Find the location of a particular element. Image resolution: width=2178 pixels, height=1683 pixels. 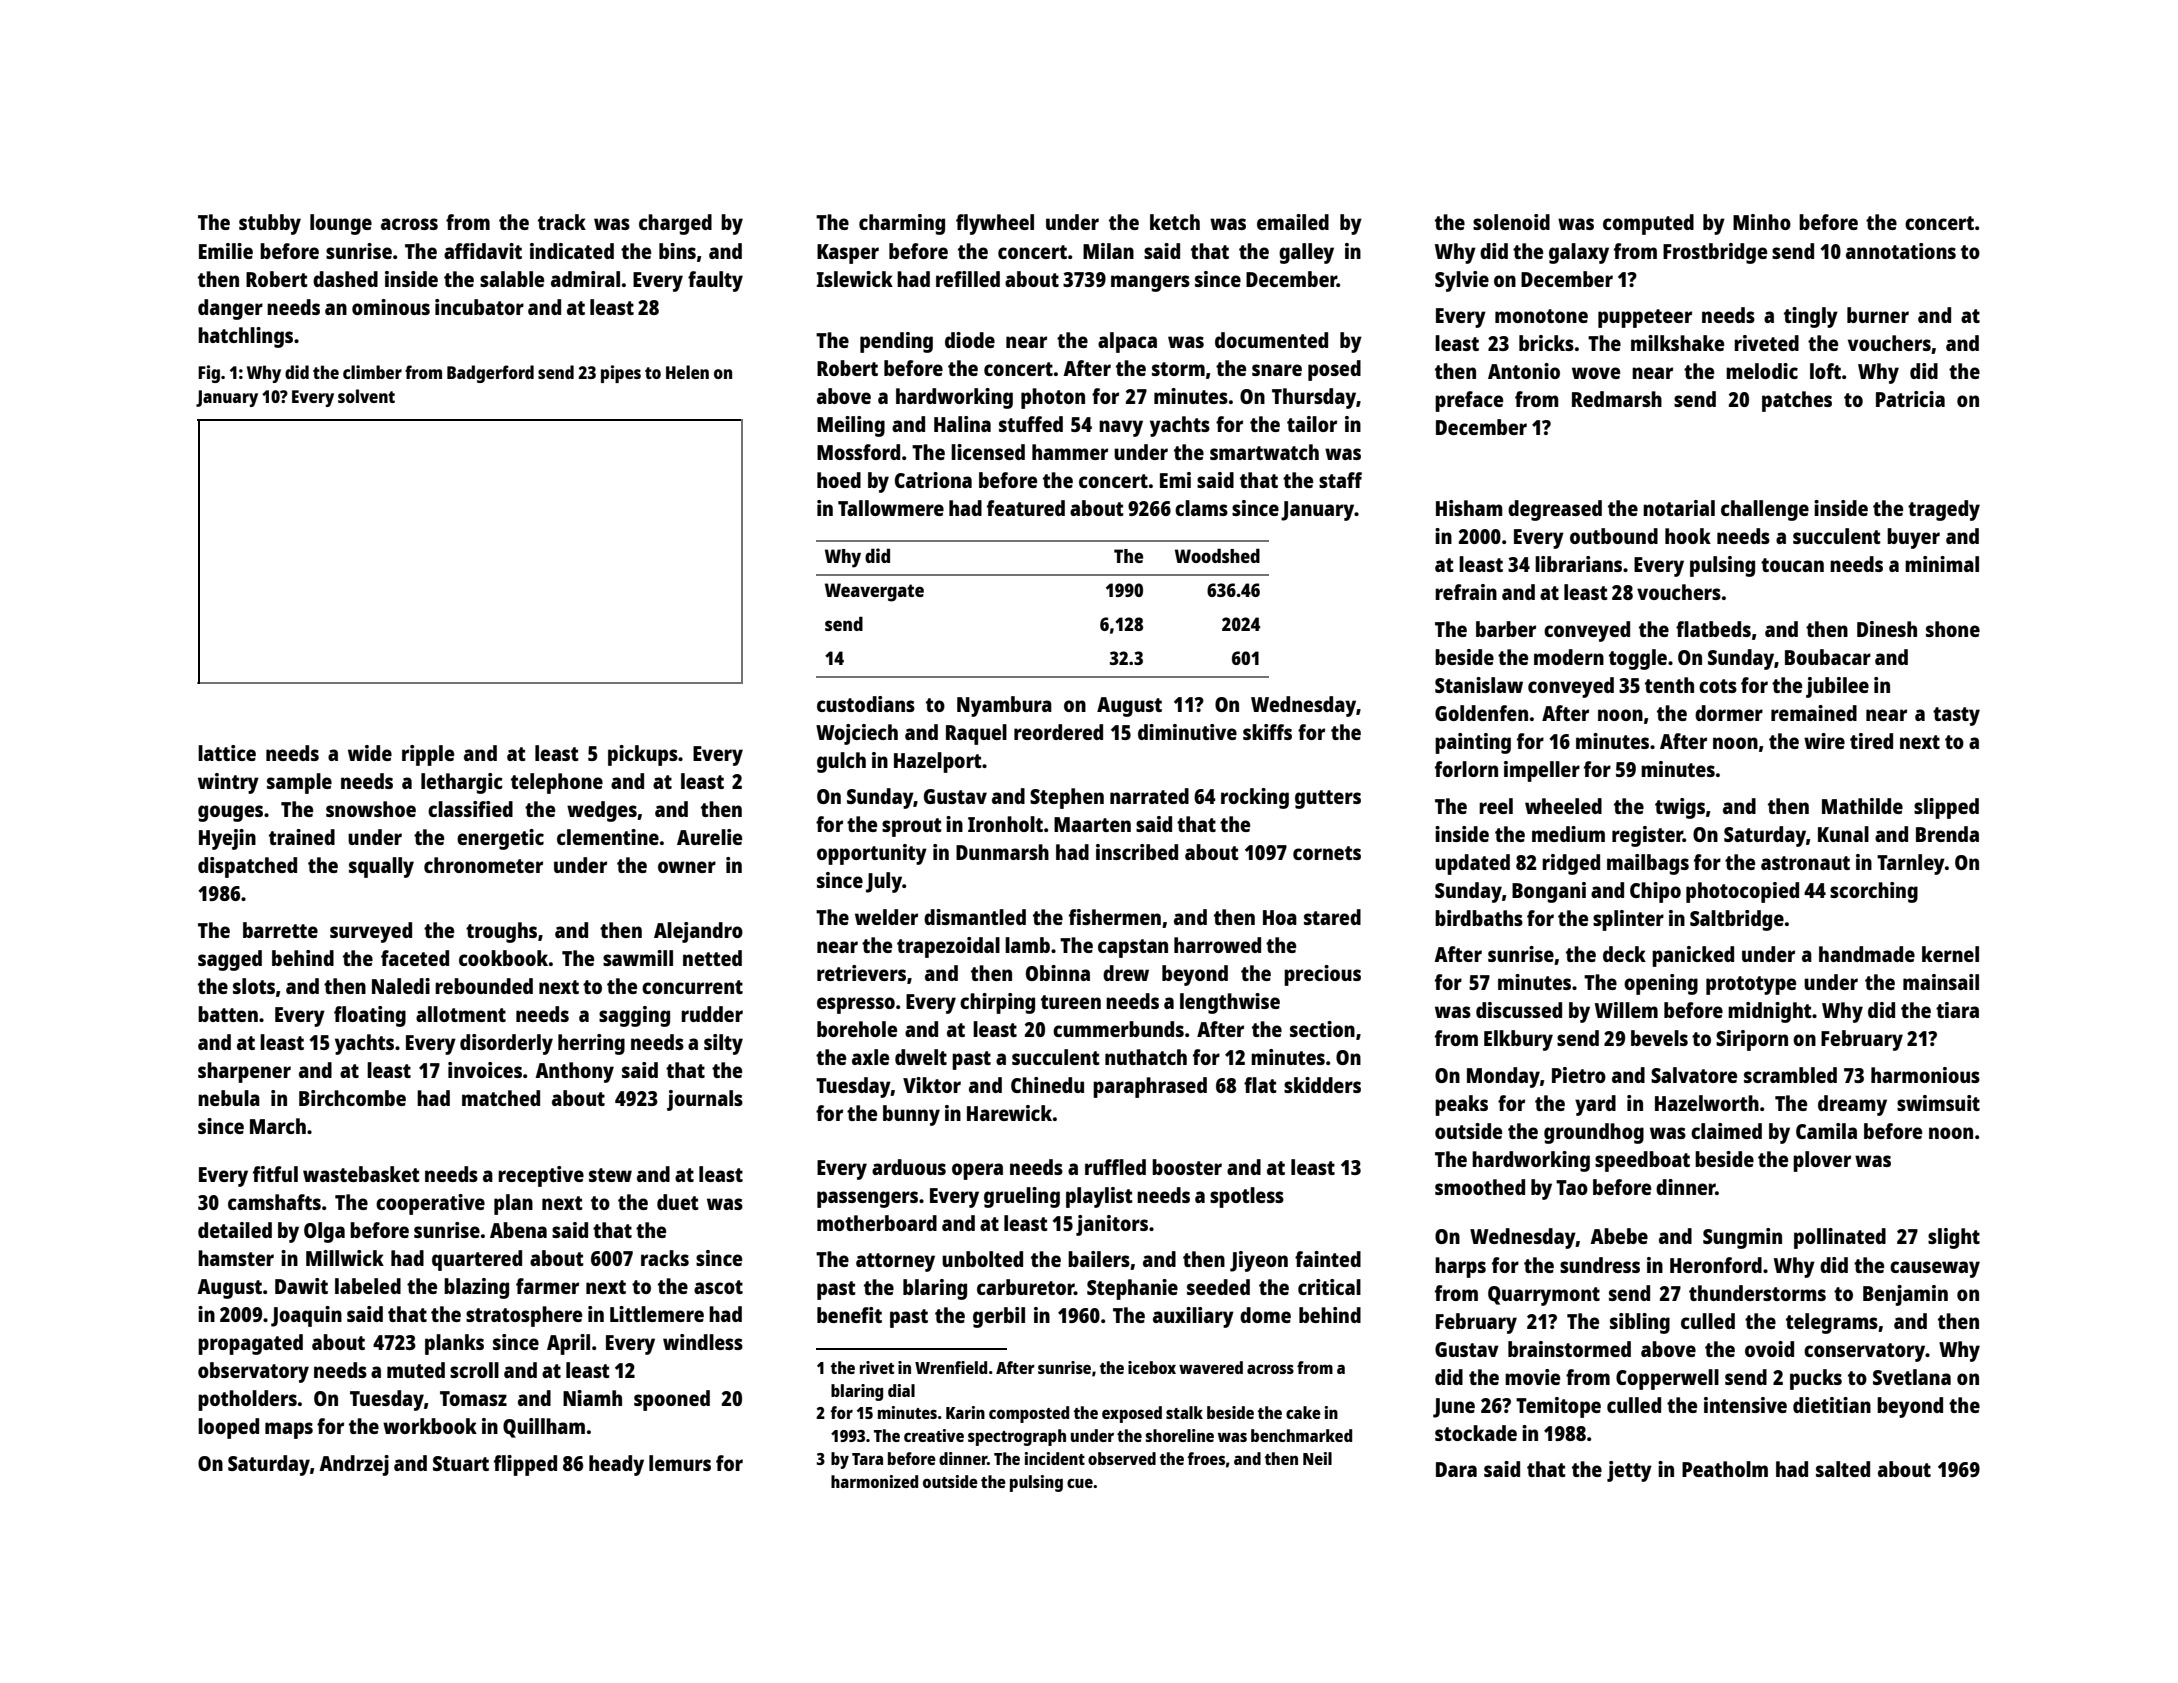

lengthwise is located at coordinates (1230, 1003).
